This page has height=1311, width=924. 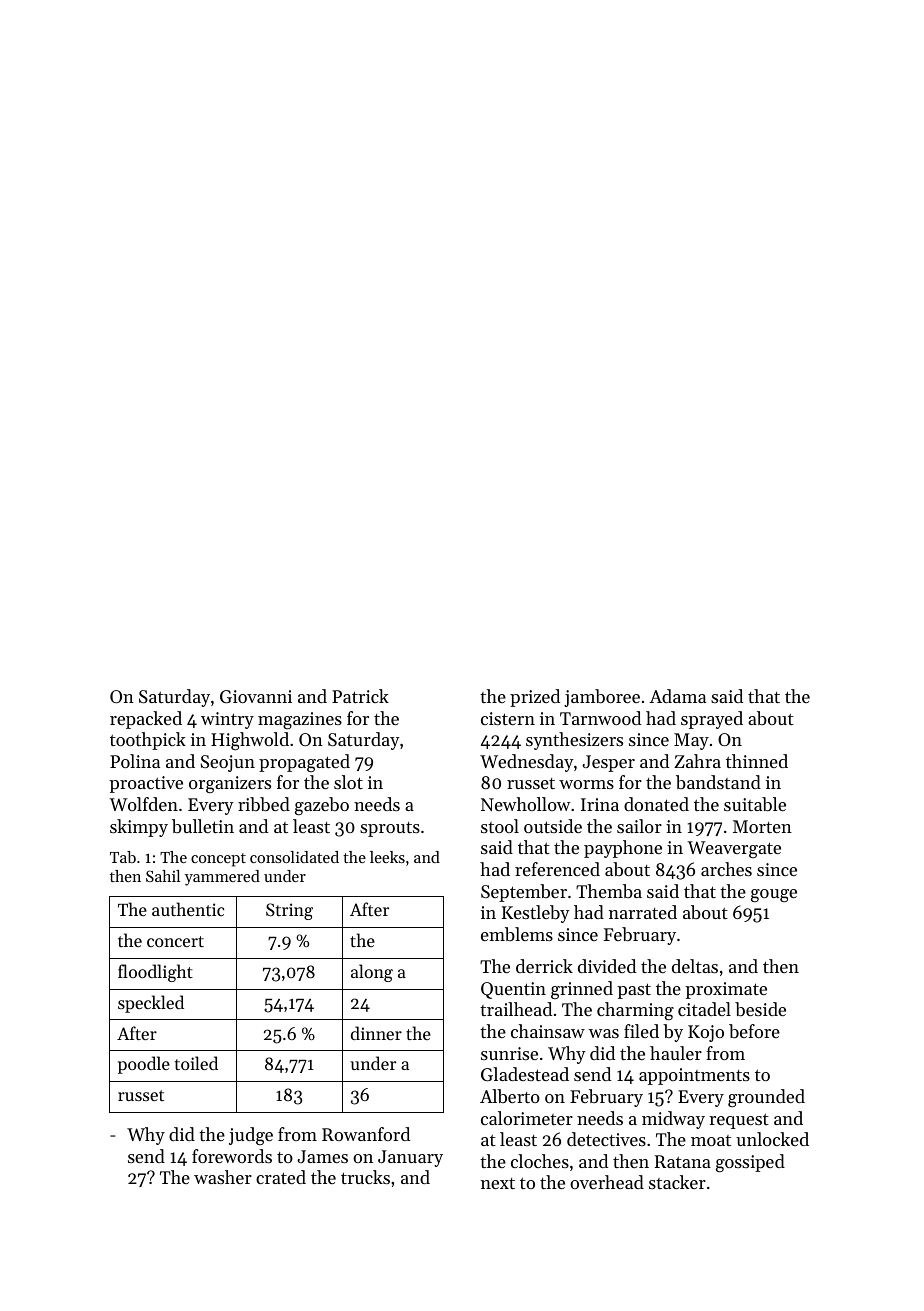 I want to click on slot, so click(x=348, y=782).
